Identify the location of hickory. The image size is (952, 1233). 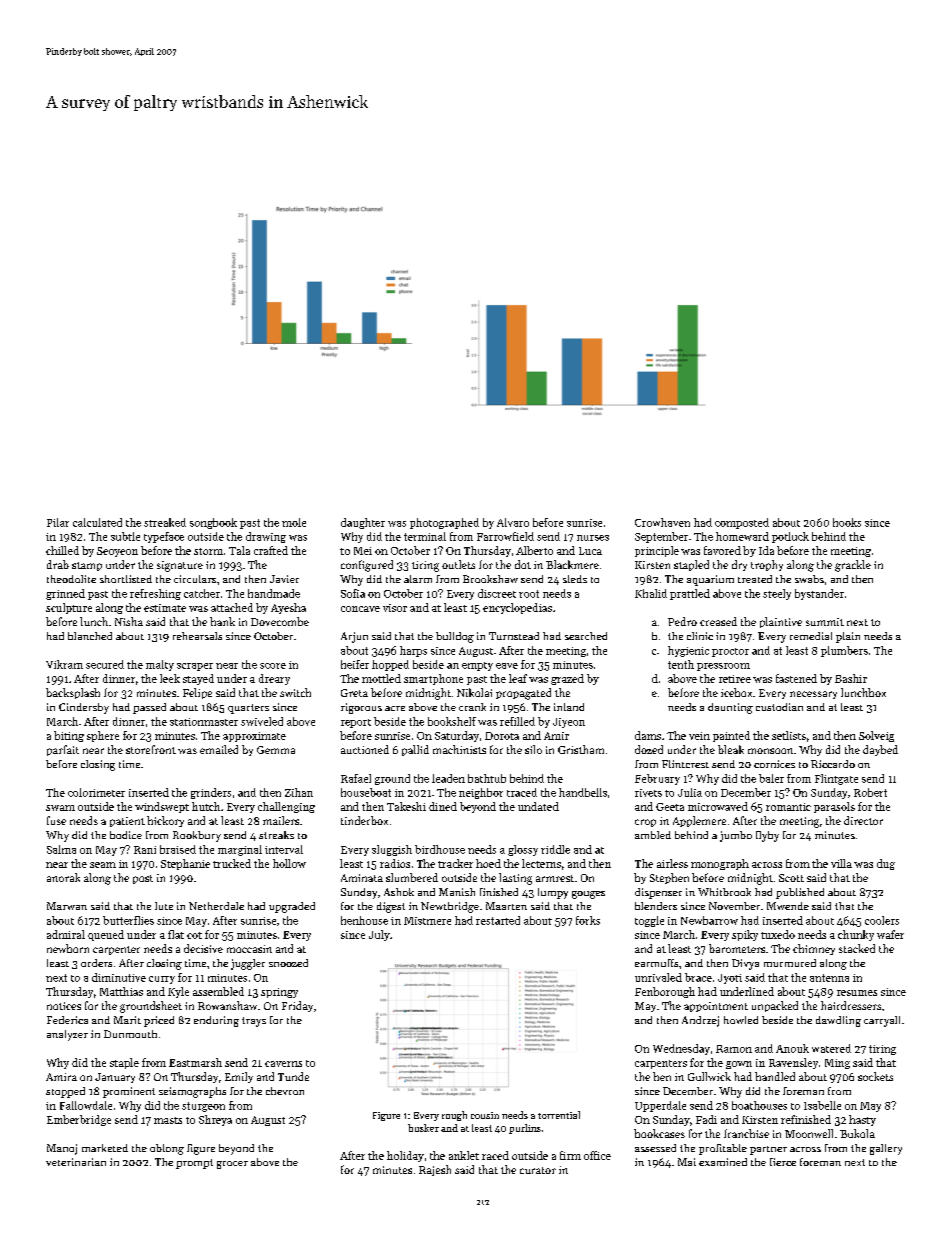
(165, 821).
